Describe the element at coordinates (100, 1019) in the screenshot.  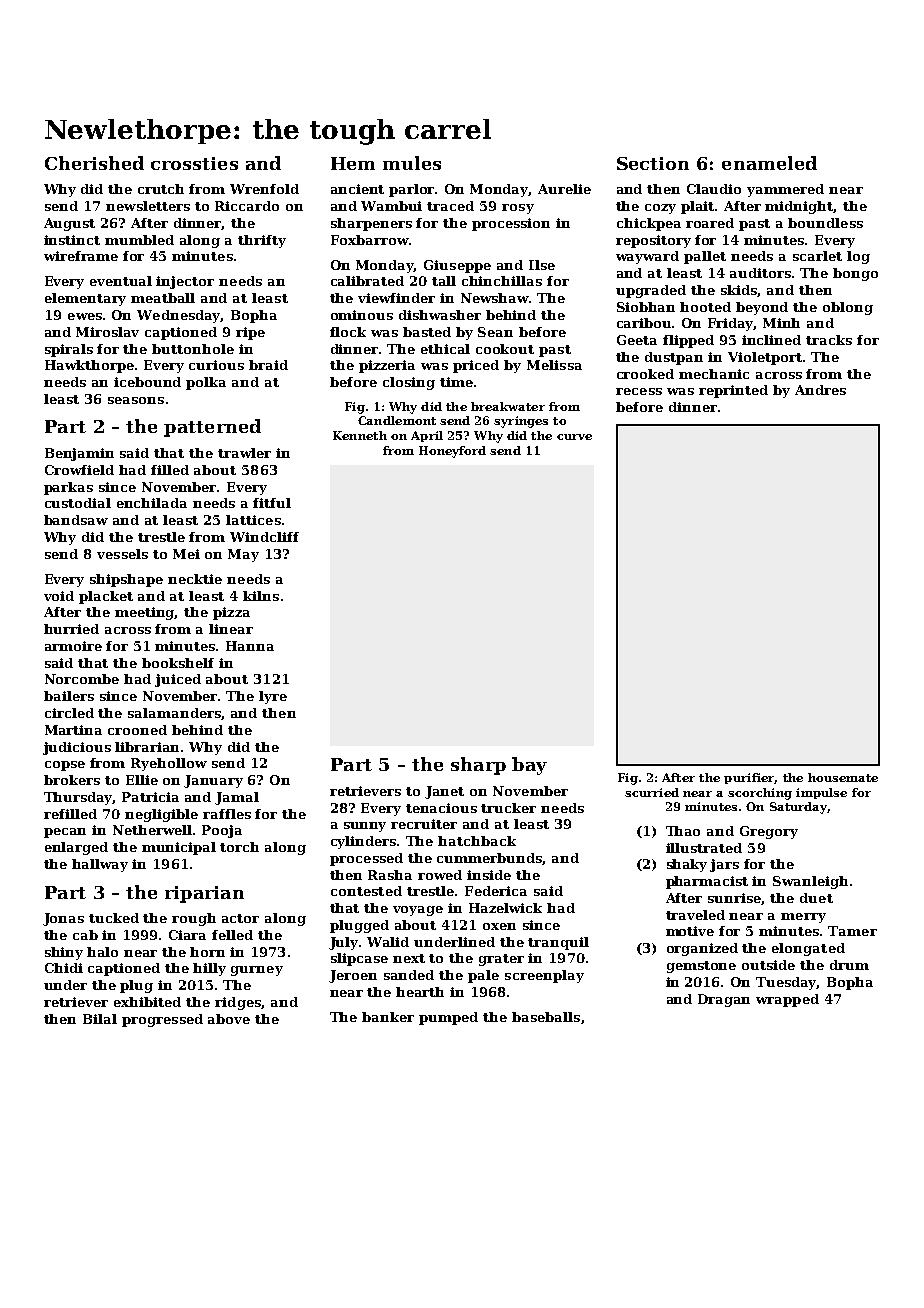
I see `Bilal` at that location.
